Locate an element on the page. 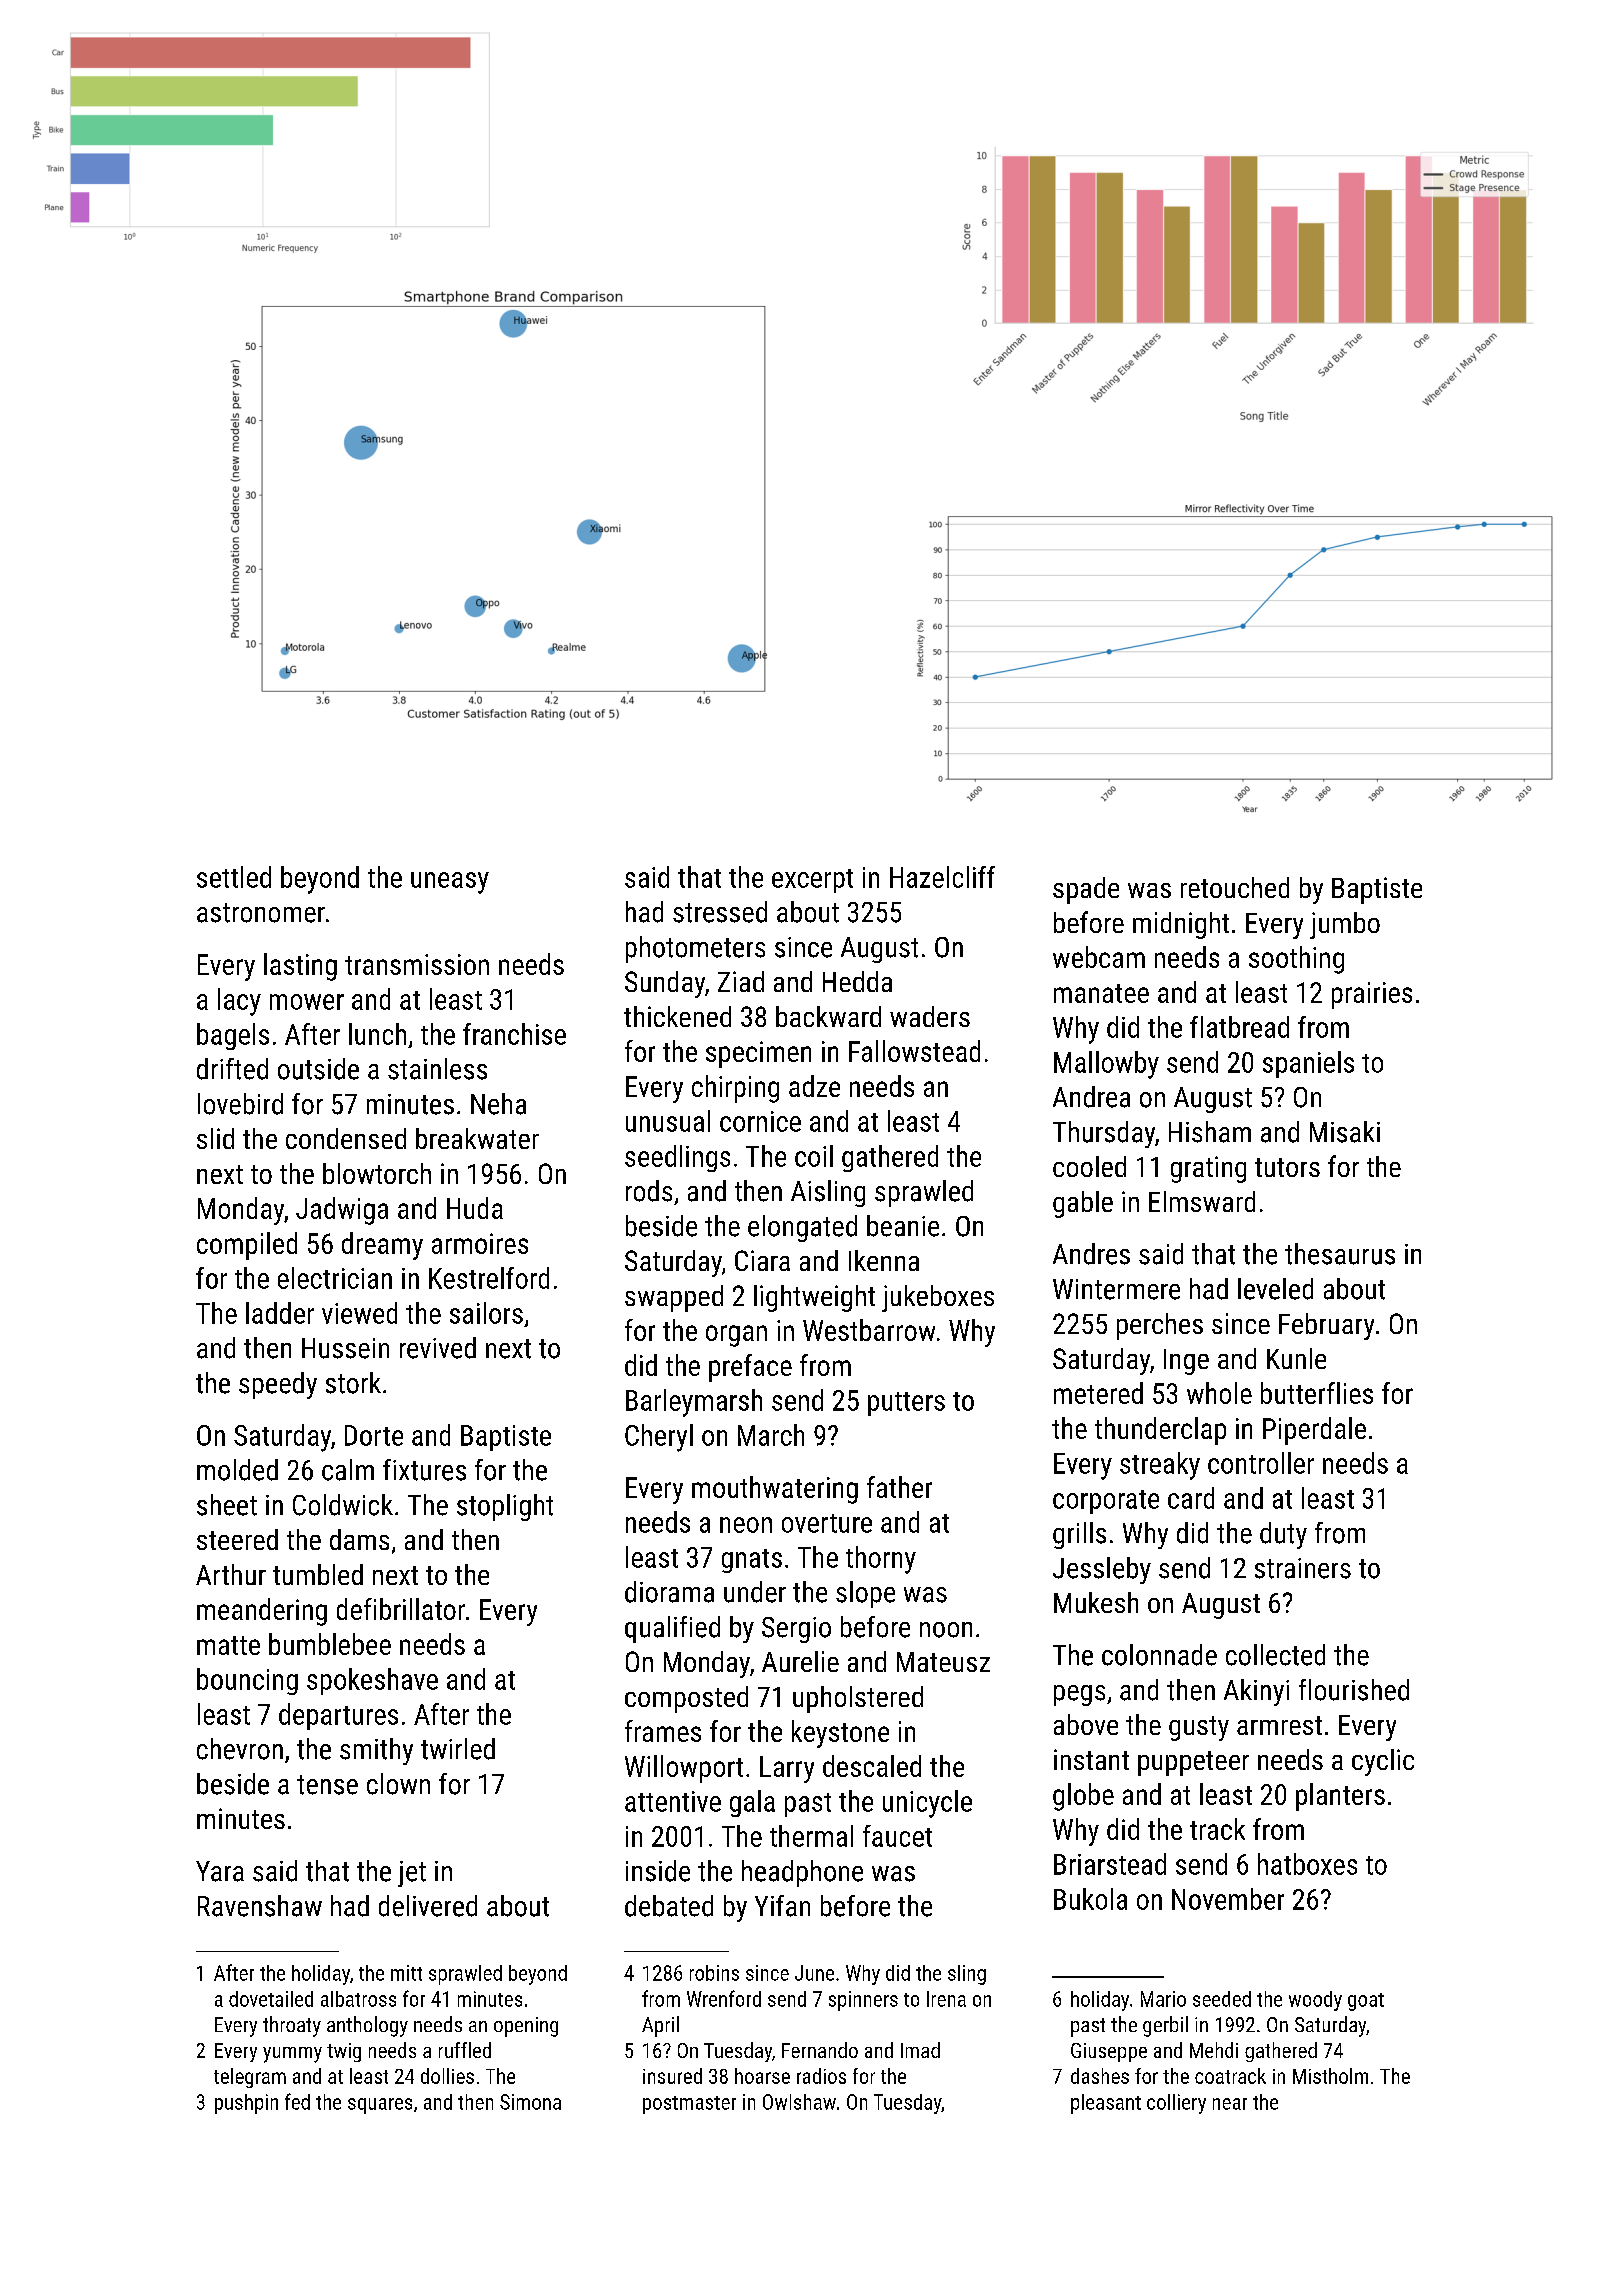  dreamy is located at coordinates (382, 1246).
